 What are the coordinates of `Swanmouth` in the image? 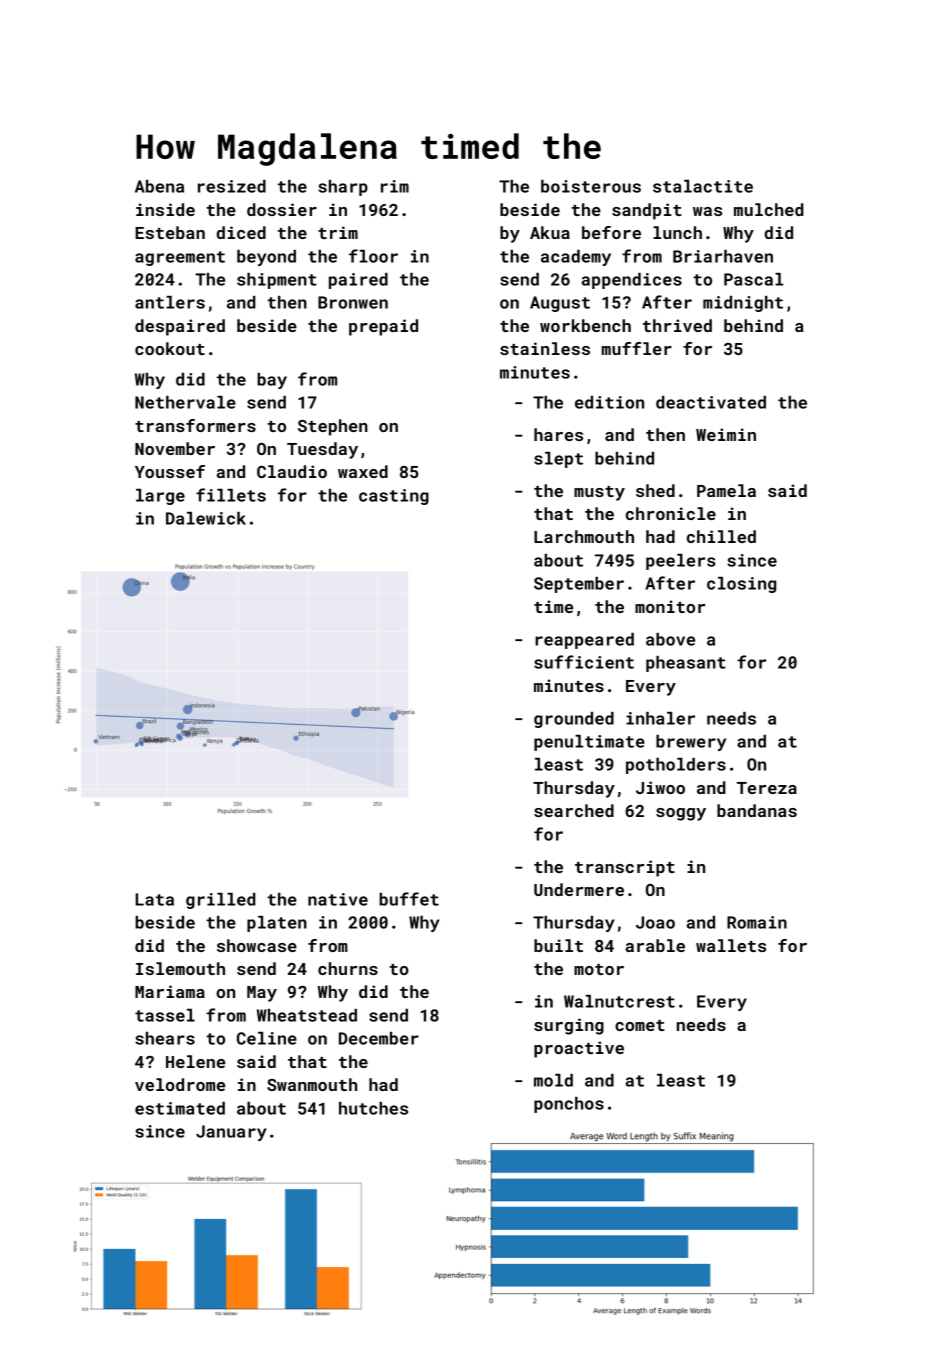 It's located at (312, 1084).
